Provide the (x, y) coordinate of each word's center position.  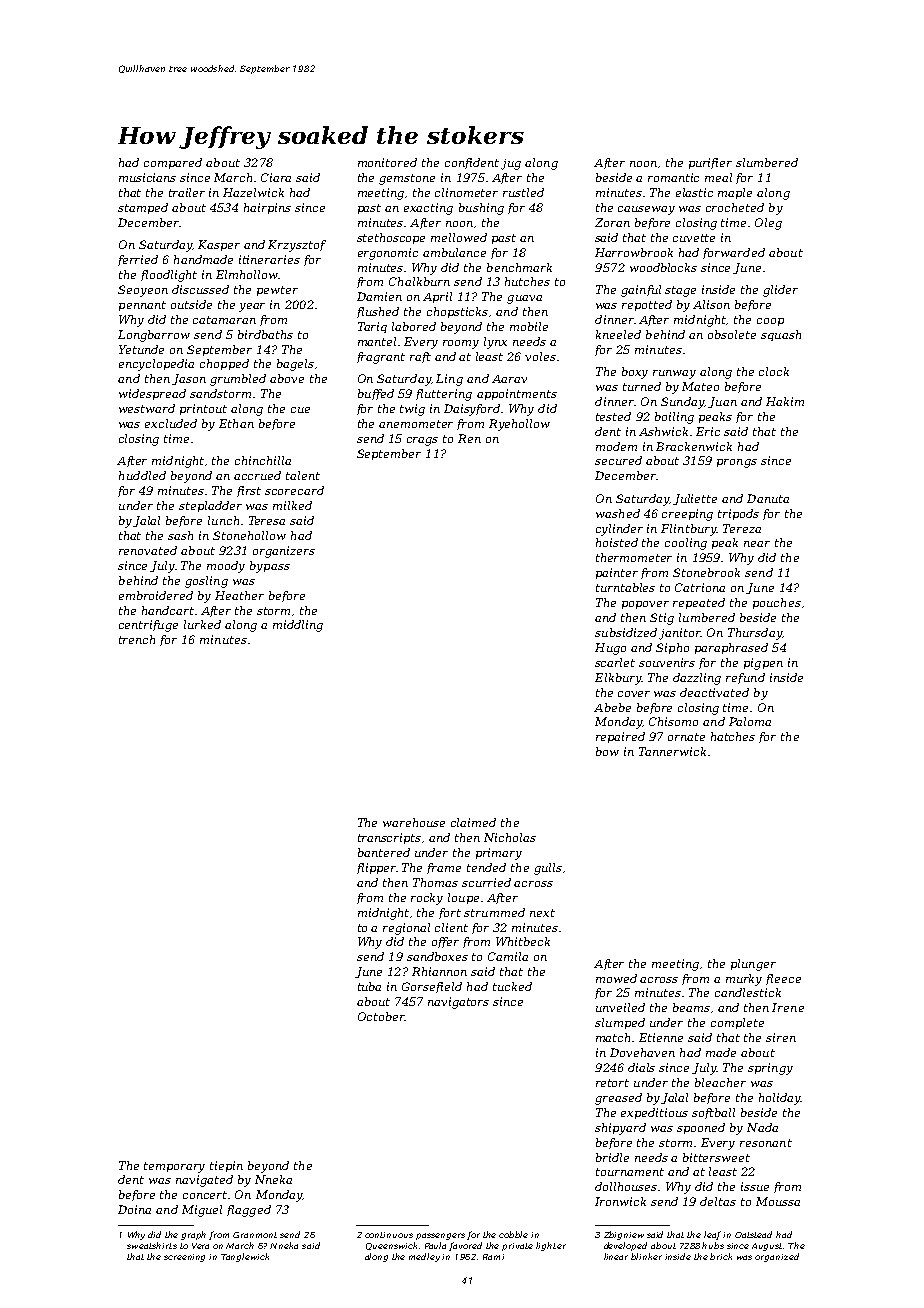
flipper (376, 868)
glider (780, 291)
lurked (202, 624)
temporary (174, 1167)
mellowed (459, 237)
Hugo (610, 649)
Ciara (276, 177)
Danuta (768, 498)
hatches (733, 736)
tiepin (226, 1166)
